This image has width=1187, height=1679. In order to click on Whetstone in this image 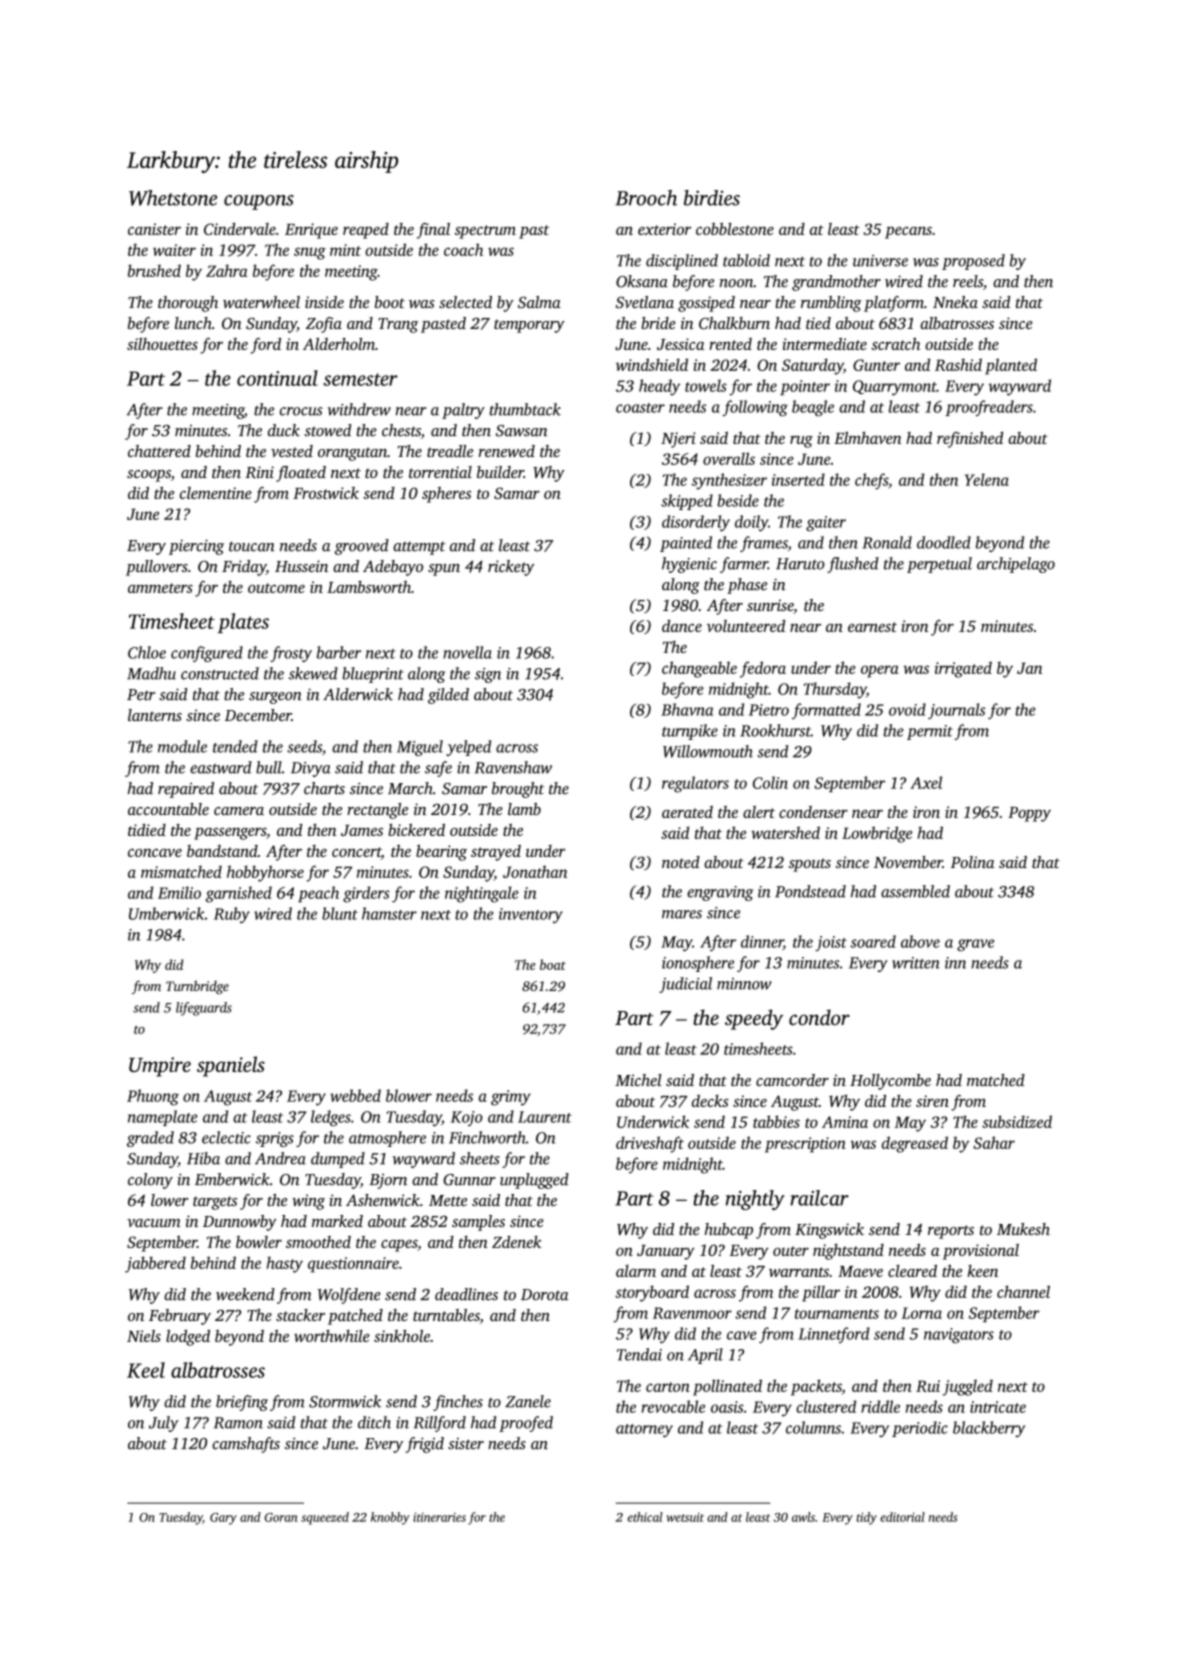, I will do `click(173, 198)`.
